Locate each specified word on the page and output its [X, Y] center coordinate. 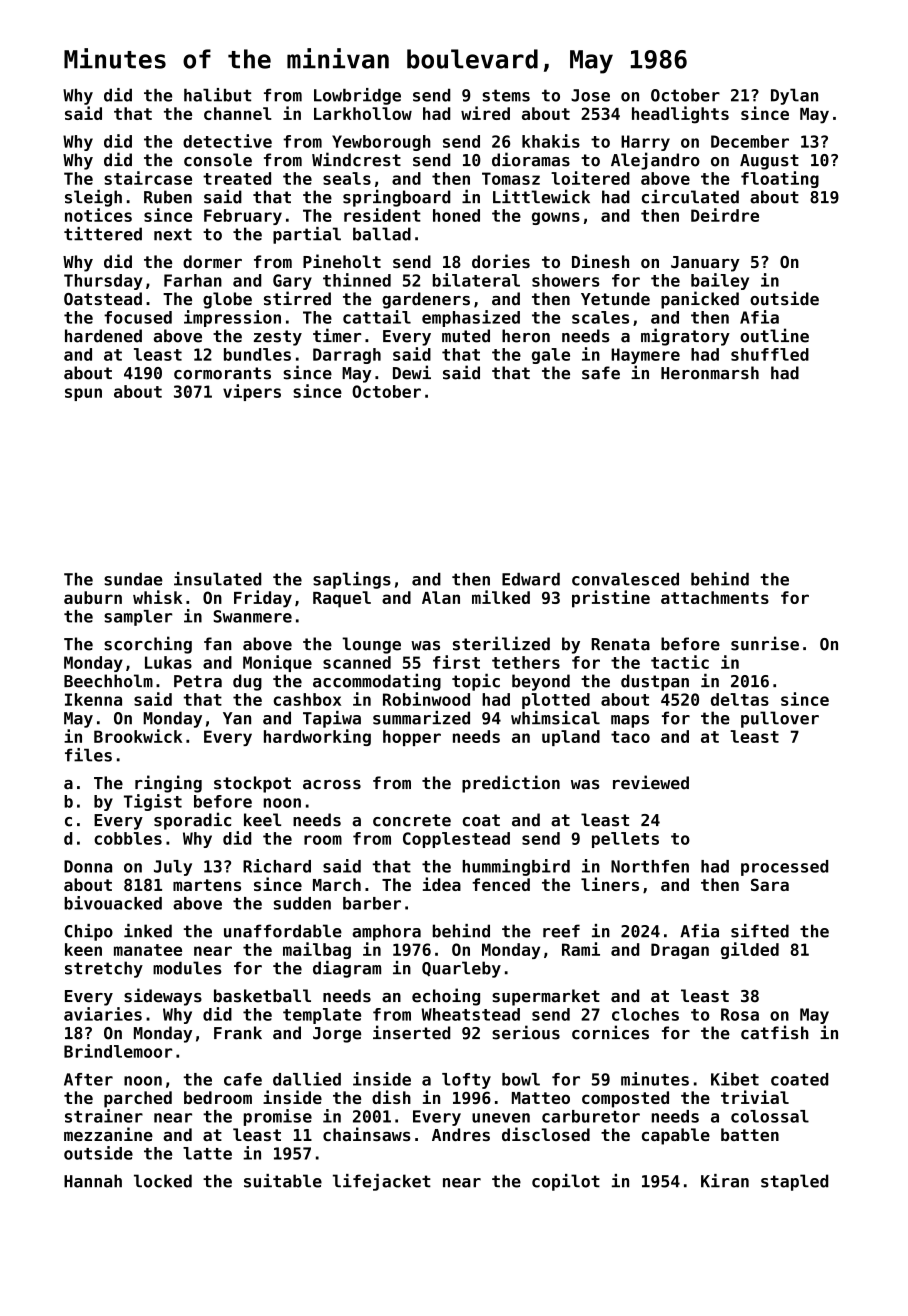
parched [138, 1099]
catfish [775, 1032]
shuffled [770, 354]
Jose [590, 95]
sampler [138, 618]
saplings [352, 580]
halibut [217, 95]
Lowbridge [357, 96]
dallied [307, 1079]
